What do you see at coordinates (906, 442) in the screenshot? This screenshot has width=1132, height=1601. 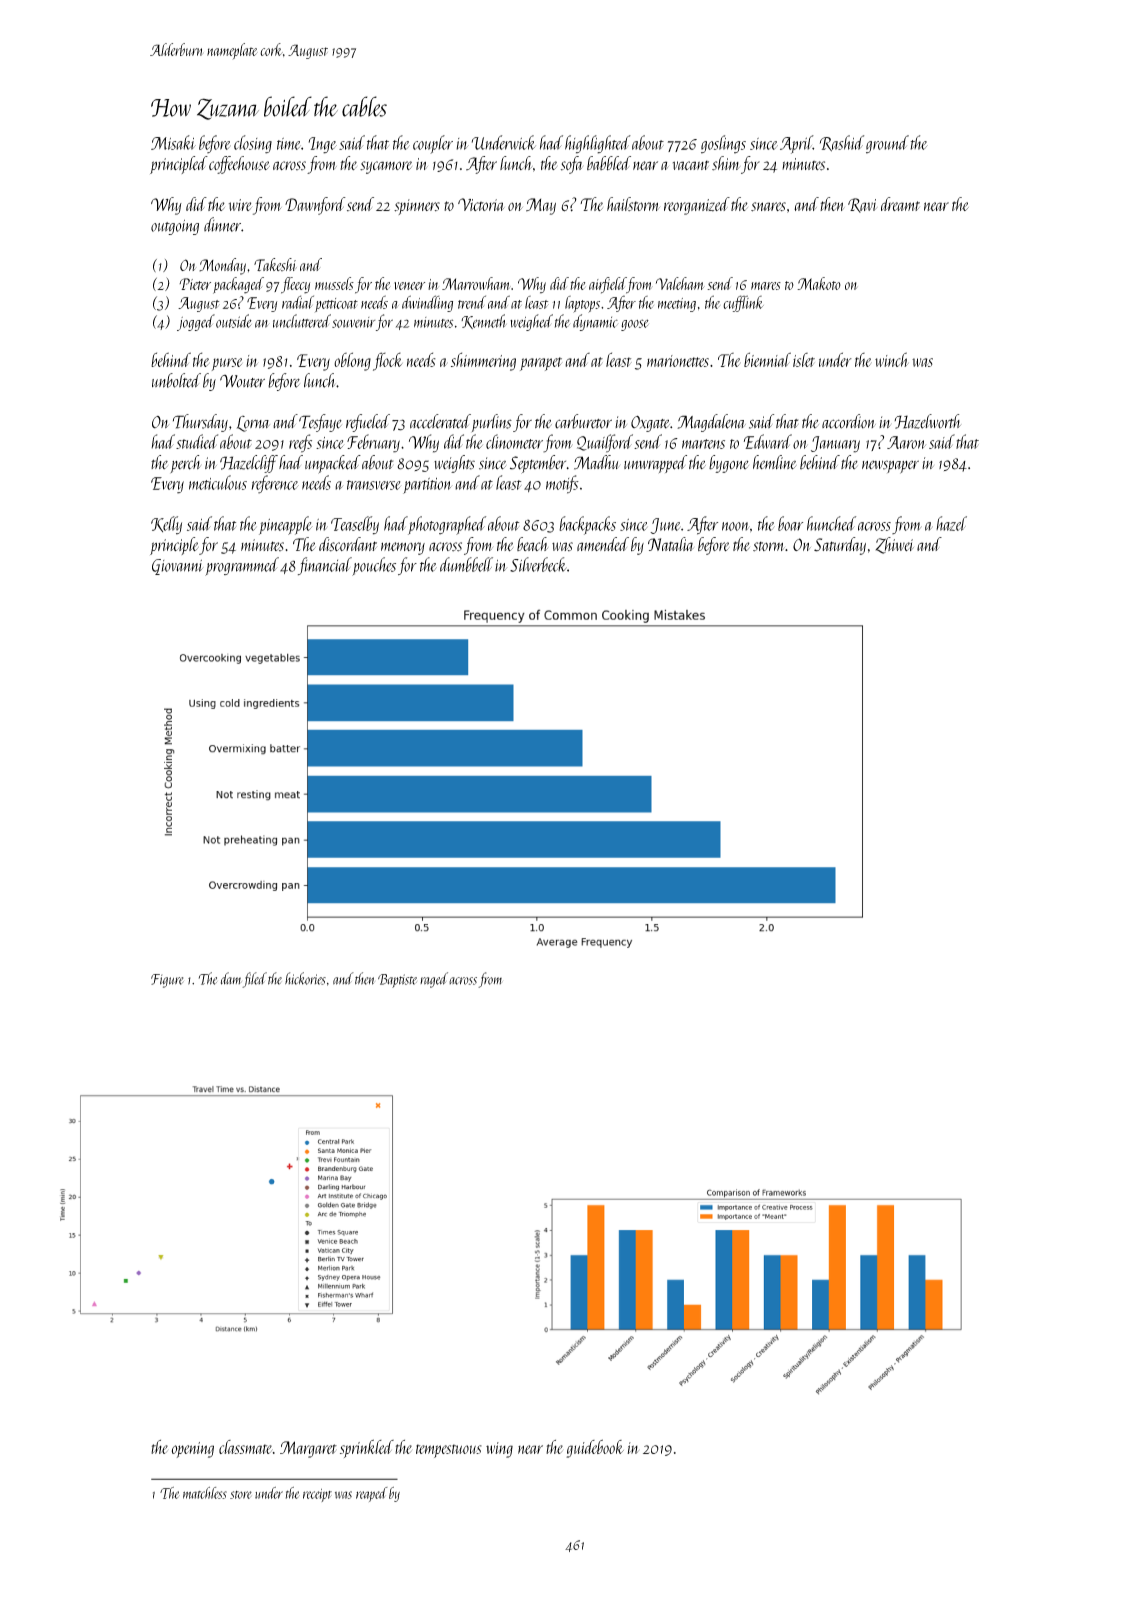 I see `Aaron` at bounding box center [906, 442].
